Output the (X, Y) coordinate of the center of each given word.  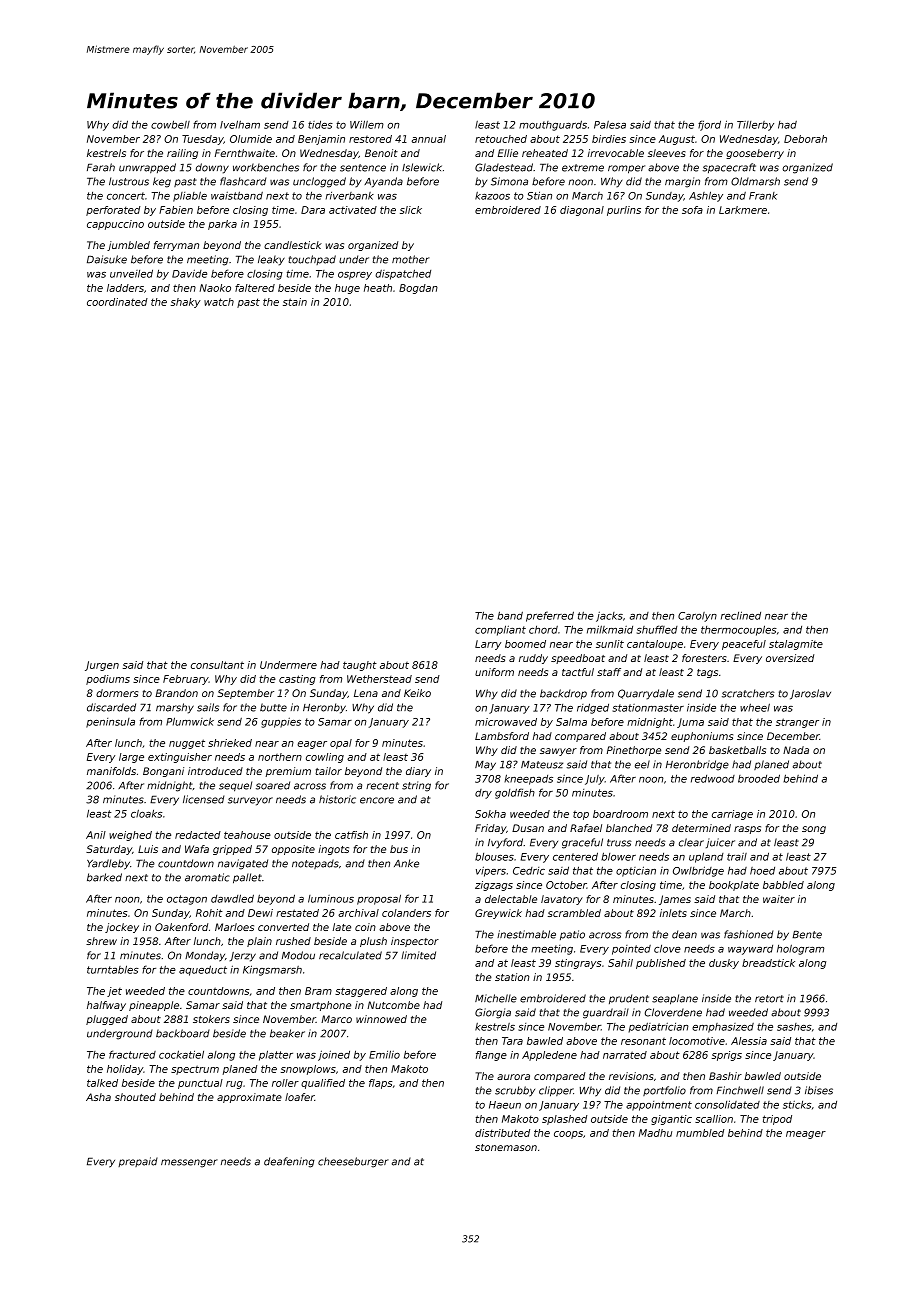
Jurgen (102, 666)
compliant (500, 630)
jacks (609, 616)
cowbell (170, 124)
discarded (111, 707)
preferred (550, 616)
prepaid (138, 1162)
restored (370, 139)
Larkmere (743, 210)
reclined (741, 615)
